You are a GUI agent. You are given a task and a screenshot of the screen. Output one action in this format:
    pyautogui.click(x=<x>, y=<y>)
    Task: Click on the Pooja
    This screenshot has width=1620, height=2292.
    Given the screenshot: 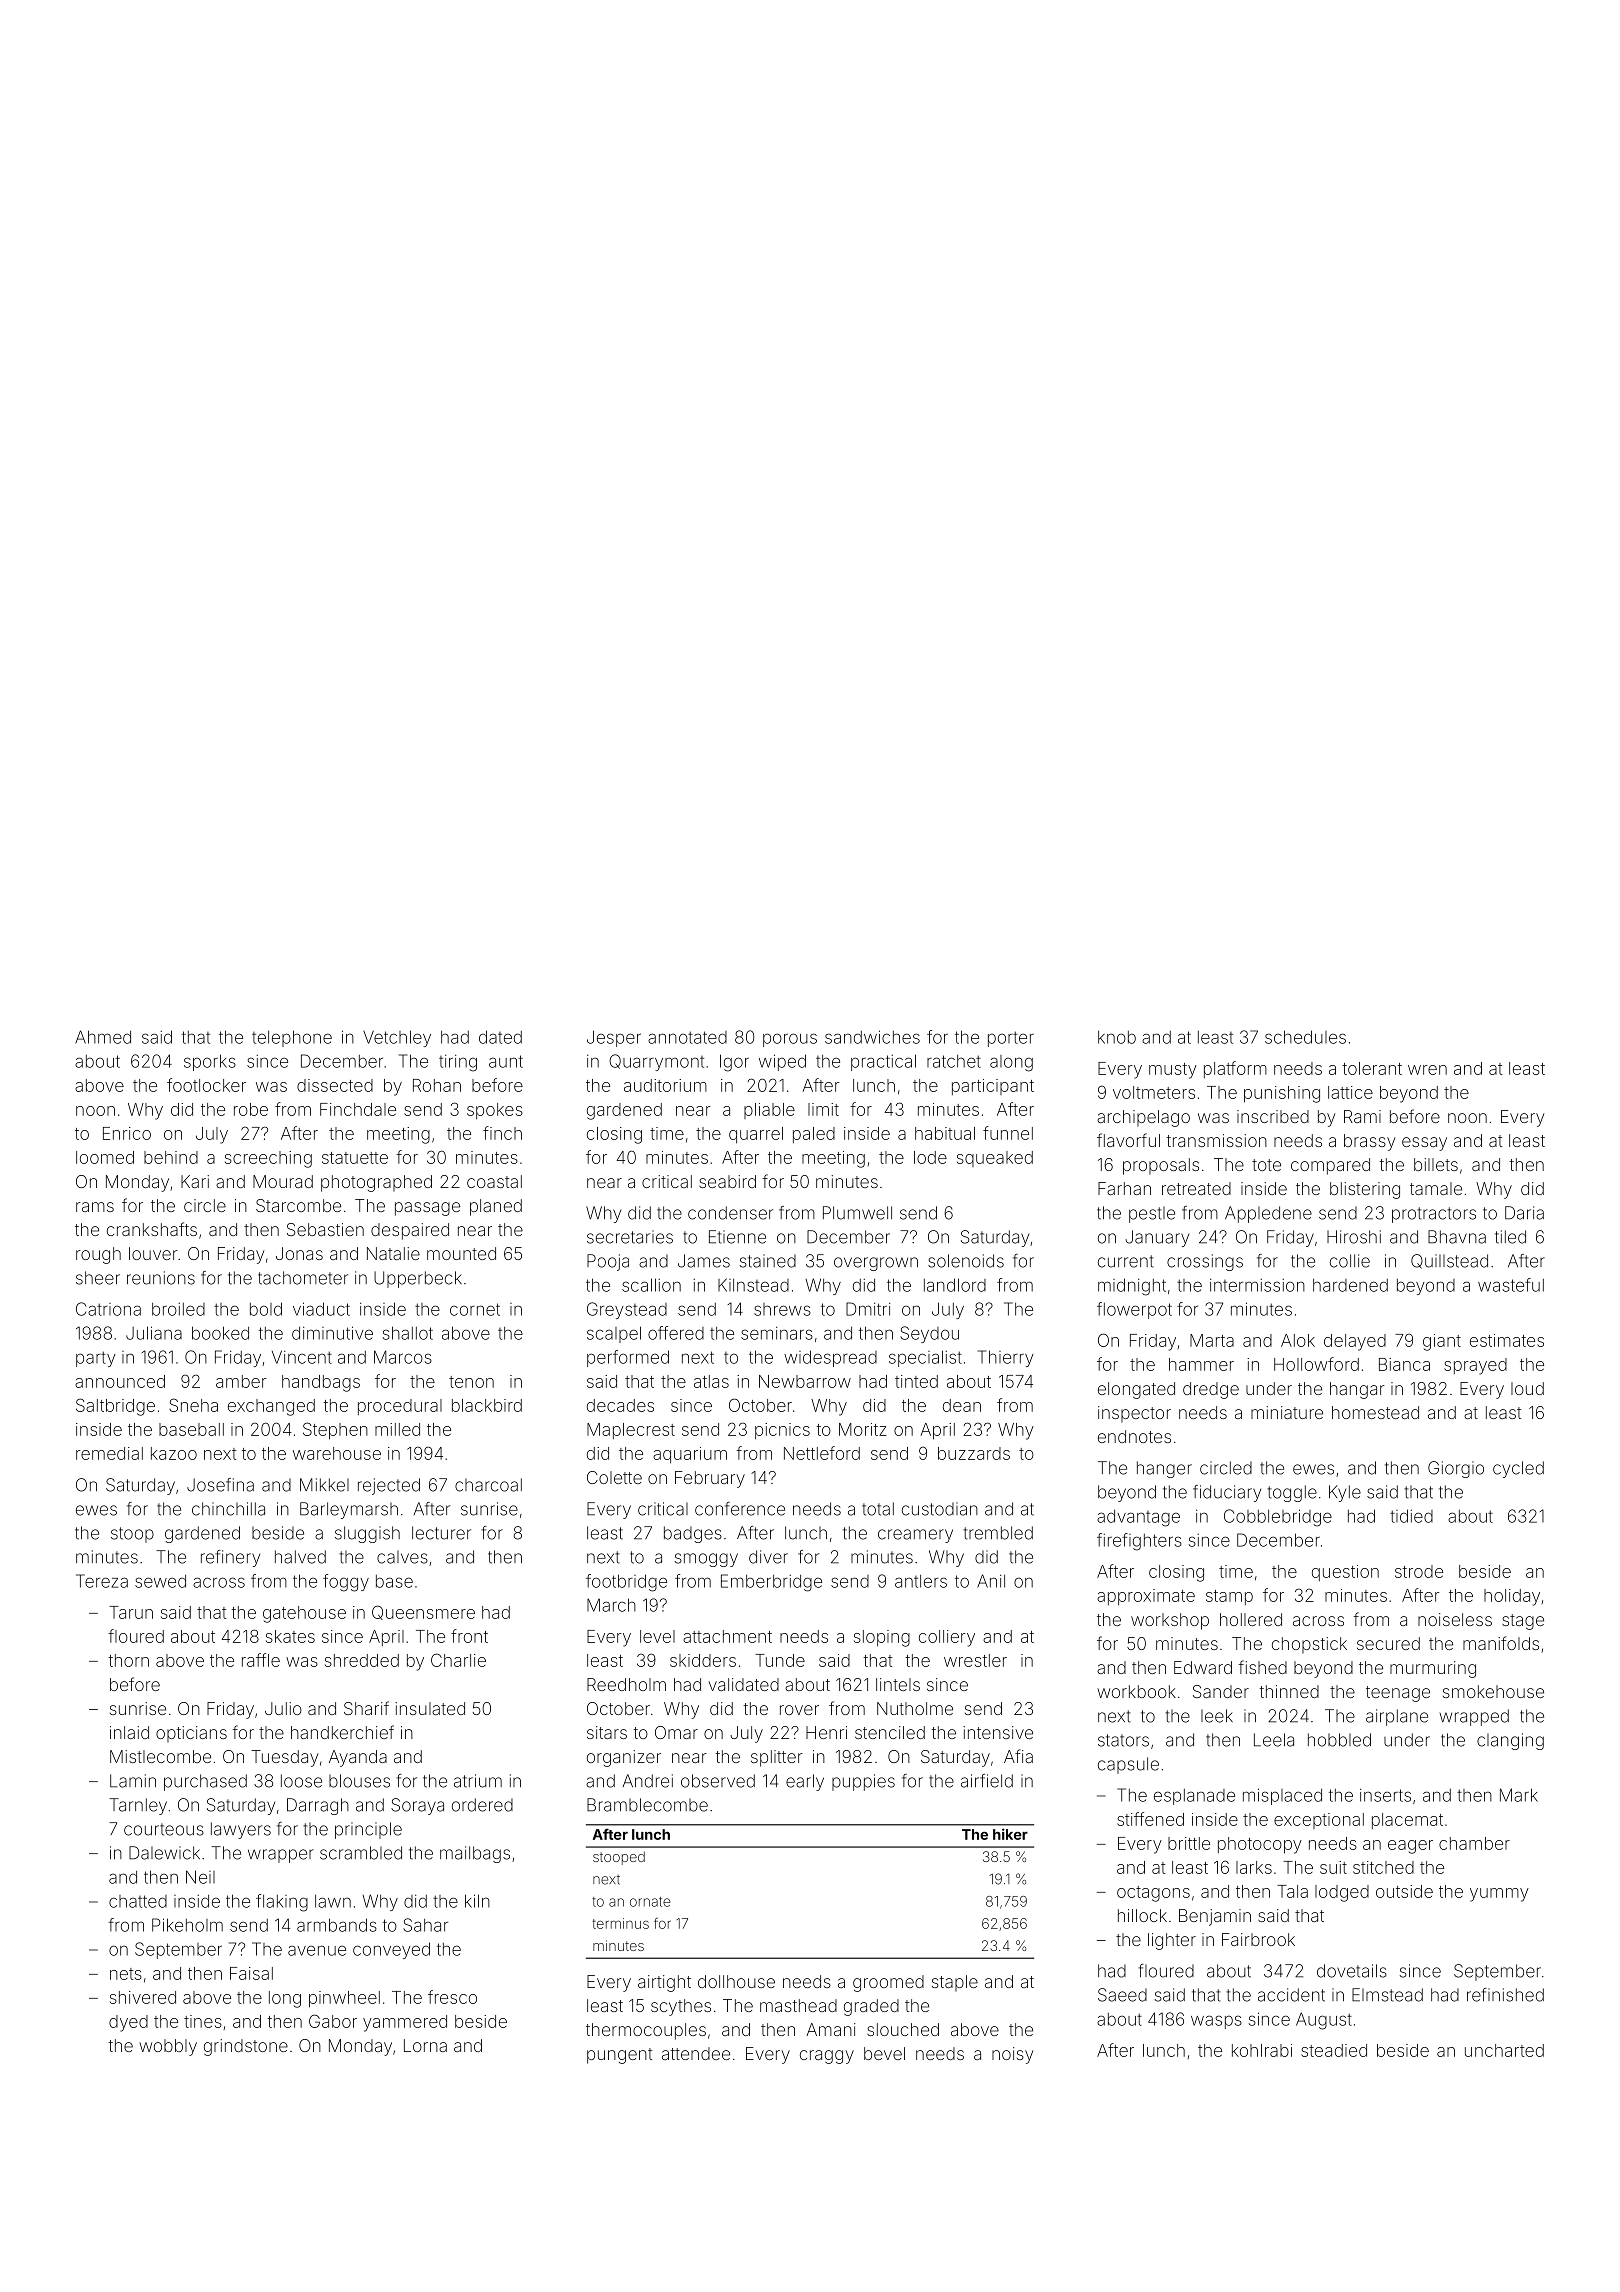 What is the action you would take?
    pyautogui.click(x=608, y=1262)
